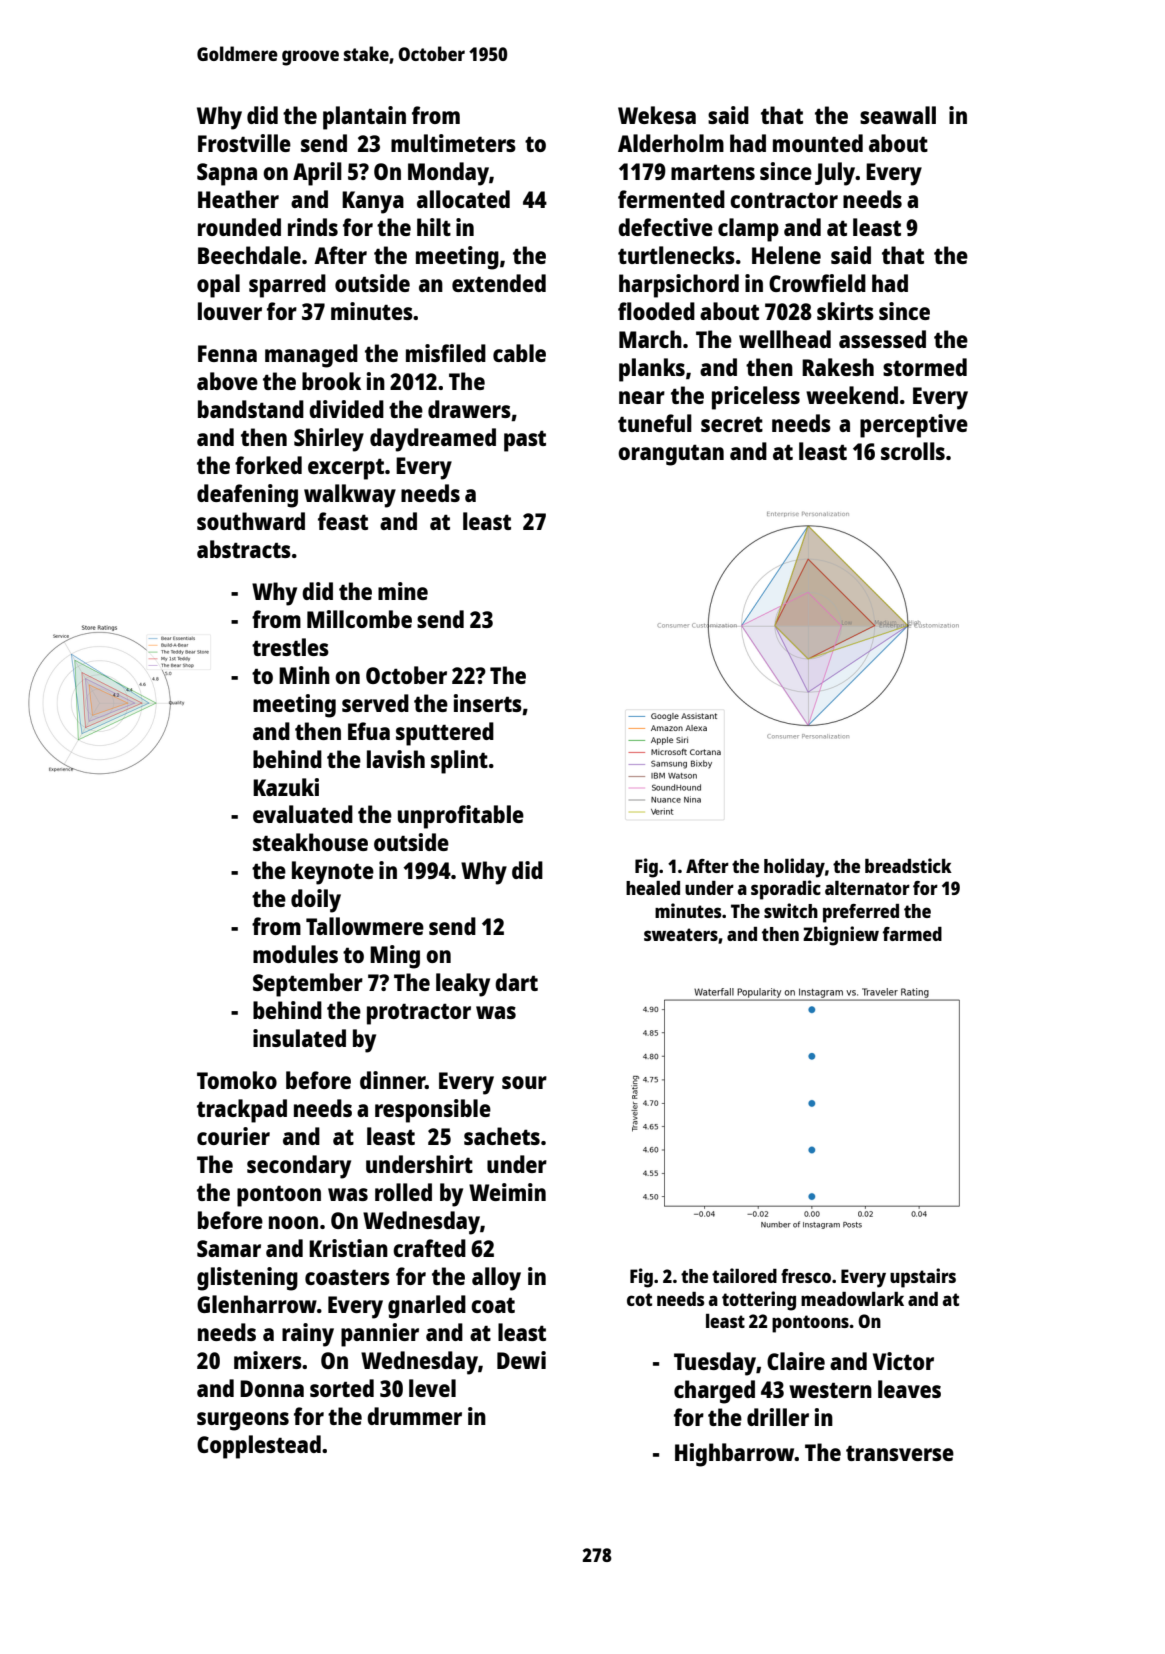 The height and width of the screenshot is (1654, 1165). Describe the element at coordinates (303, 814) in the screenshot. I see `evaluated` at that location.
